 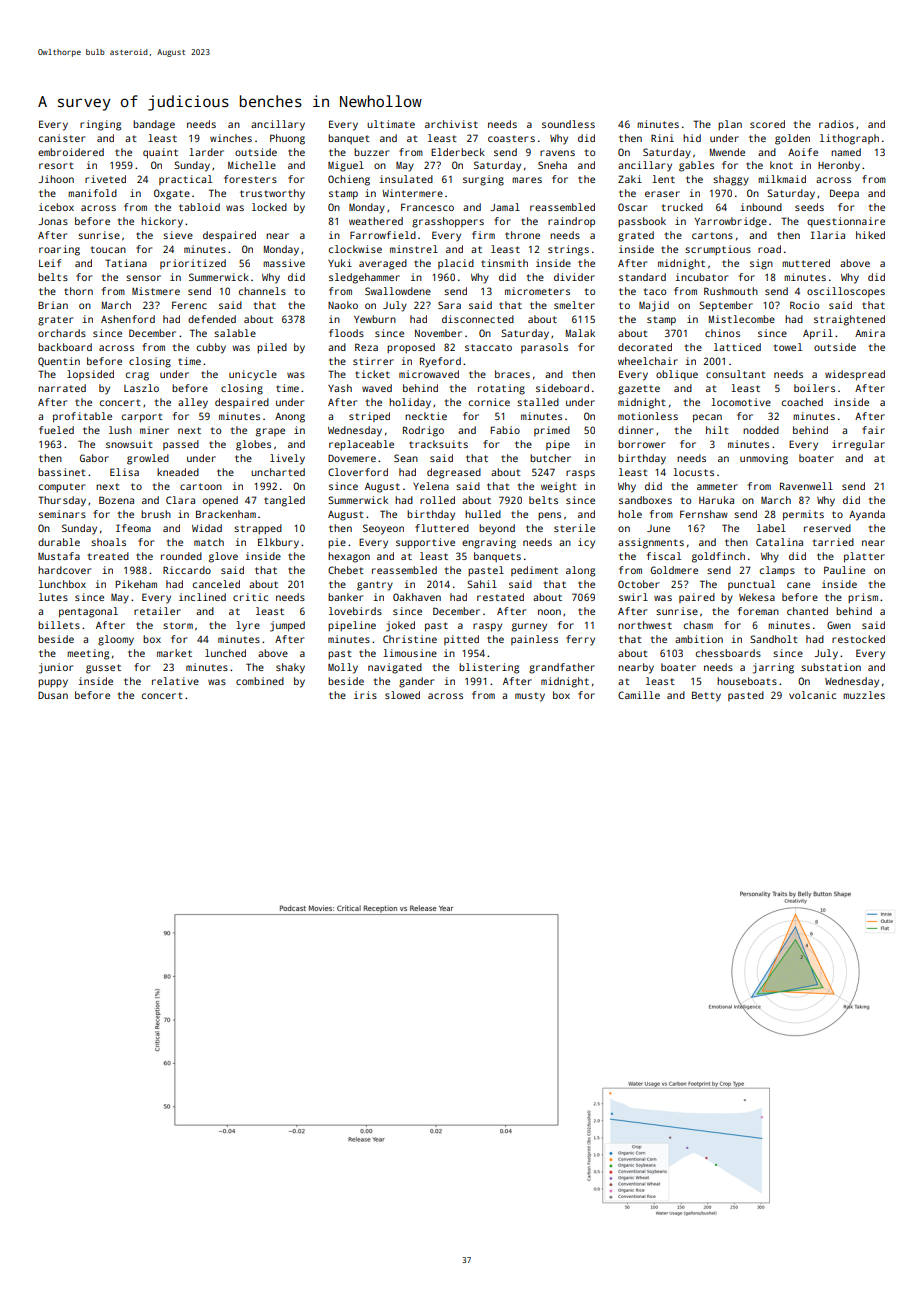 What do you see at coordinates (372, 374) in the screenshot?
I see `ticket` at bounding box center [372, 374].
